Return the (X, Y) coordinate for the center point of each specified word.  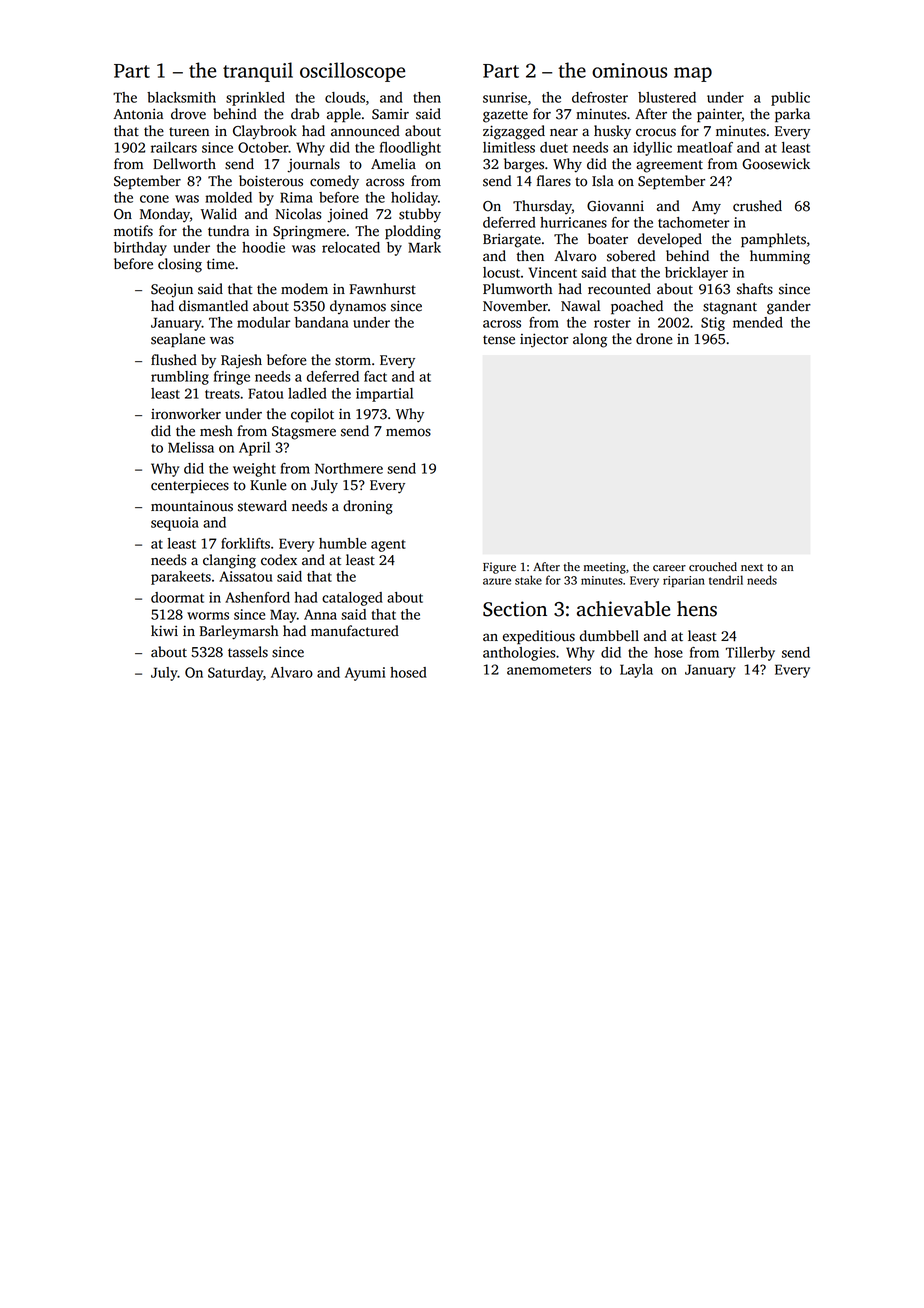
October (263, 147)
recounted (619, 289)
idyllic (652, 149)
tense (499, 340)
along (590, 340)
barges (524, 165)
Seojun (172, 291)
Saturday (235, 674)
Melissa (191, 447)
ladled (307, 393)
